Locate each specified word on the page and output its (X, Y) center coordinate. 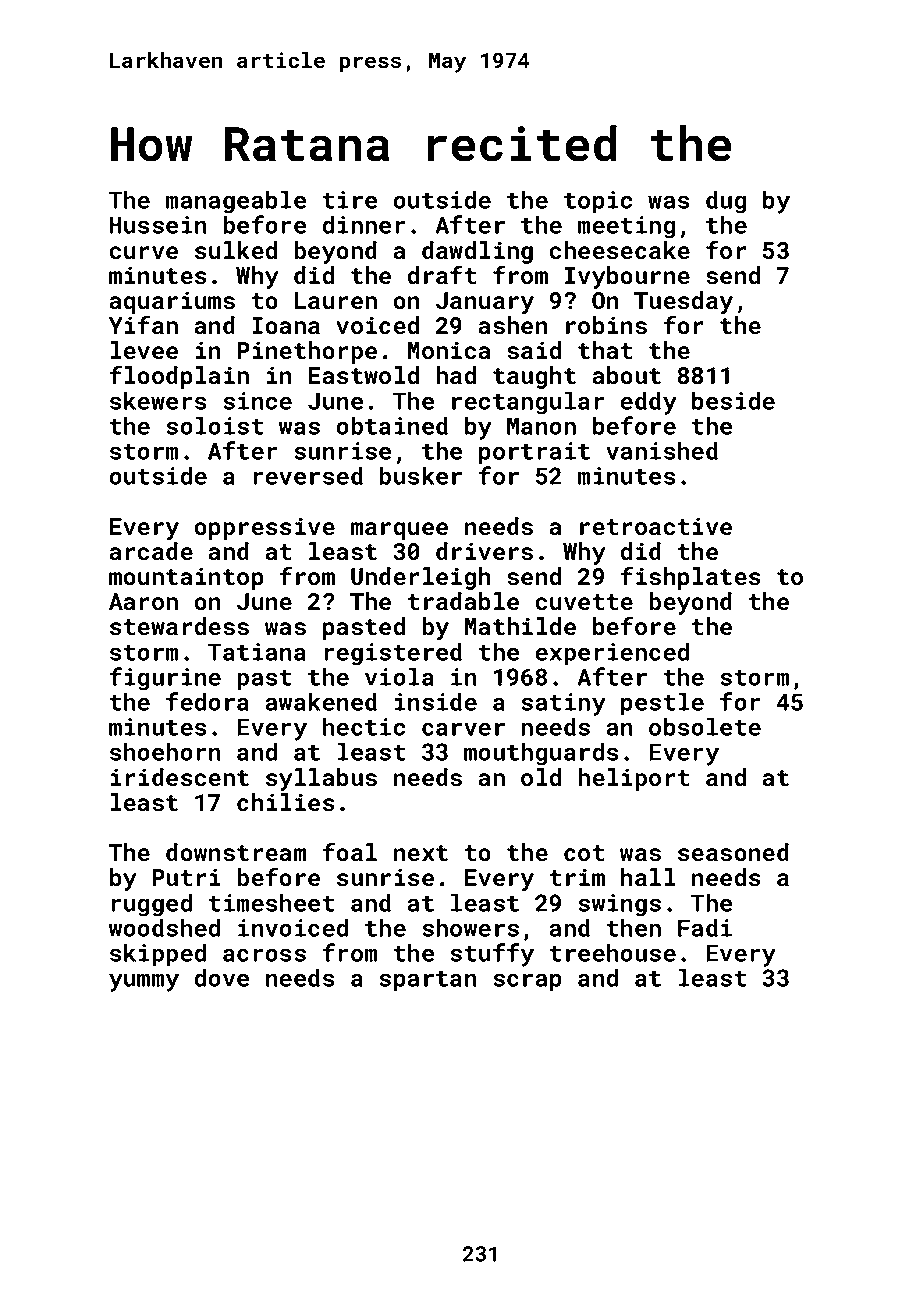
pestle (662, 704)
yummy (144, 982)
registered (393, 654)
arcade (151, 551)
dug (726, 202)
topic (598, 202)
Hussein (158, 225)
